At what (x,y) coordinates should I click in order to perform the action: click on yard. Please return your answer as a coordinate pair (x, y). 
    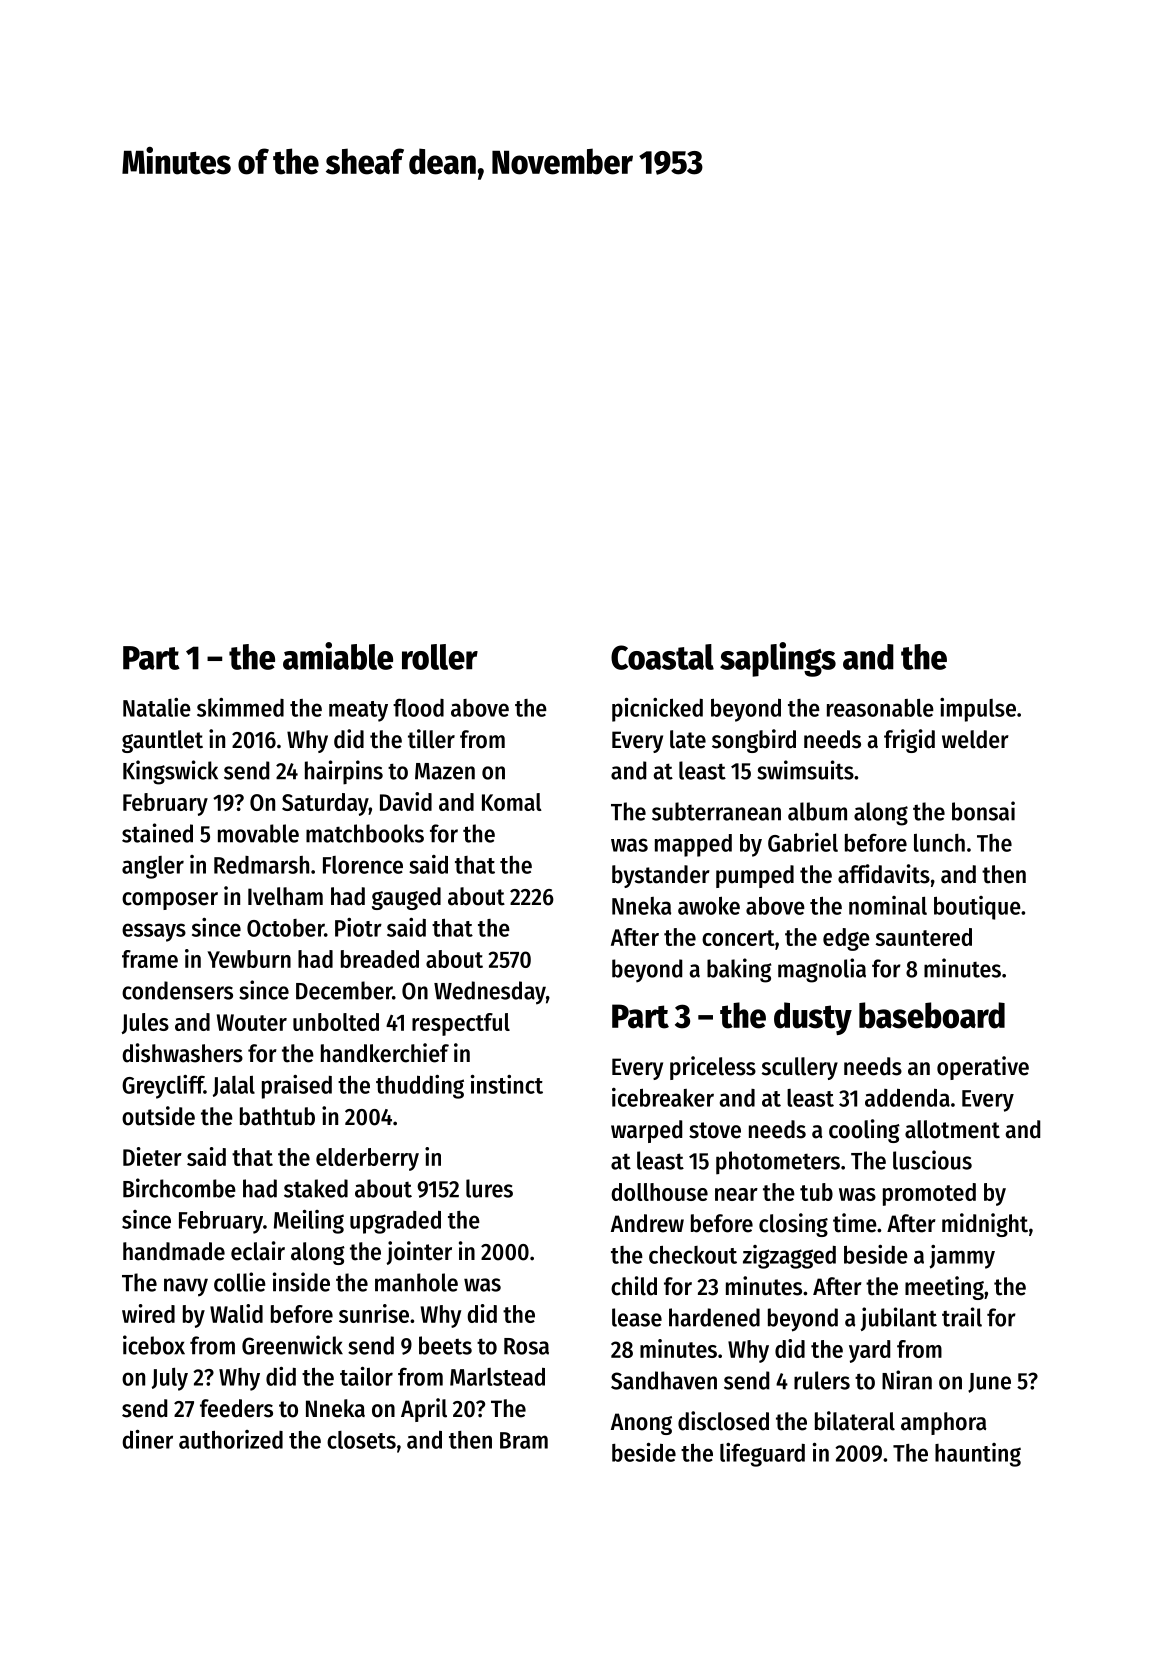
    Looking at the image, I should click on (869, 1351).
